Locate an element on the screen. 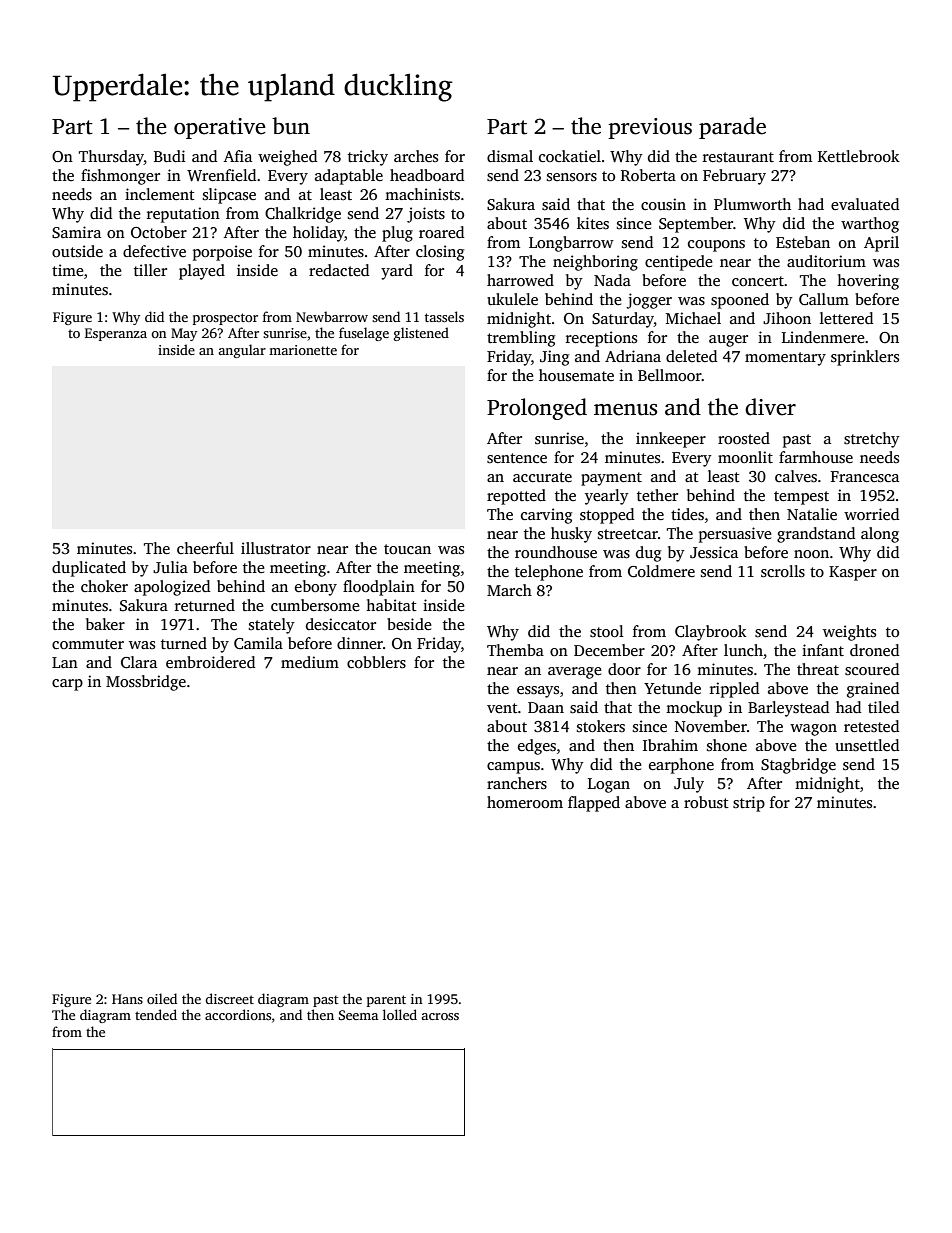 The width and height of the screenshot is (952, 1233). momentary is located at coordinates (785, 359).
